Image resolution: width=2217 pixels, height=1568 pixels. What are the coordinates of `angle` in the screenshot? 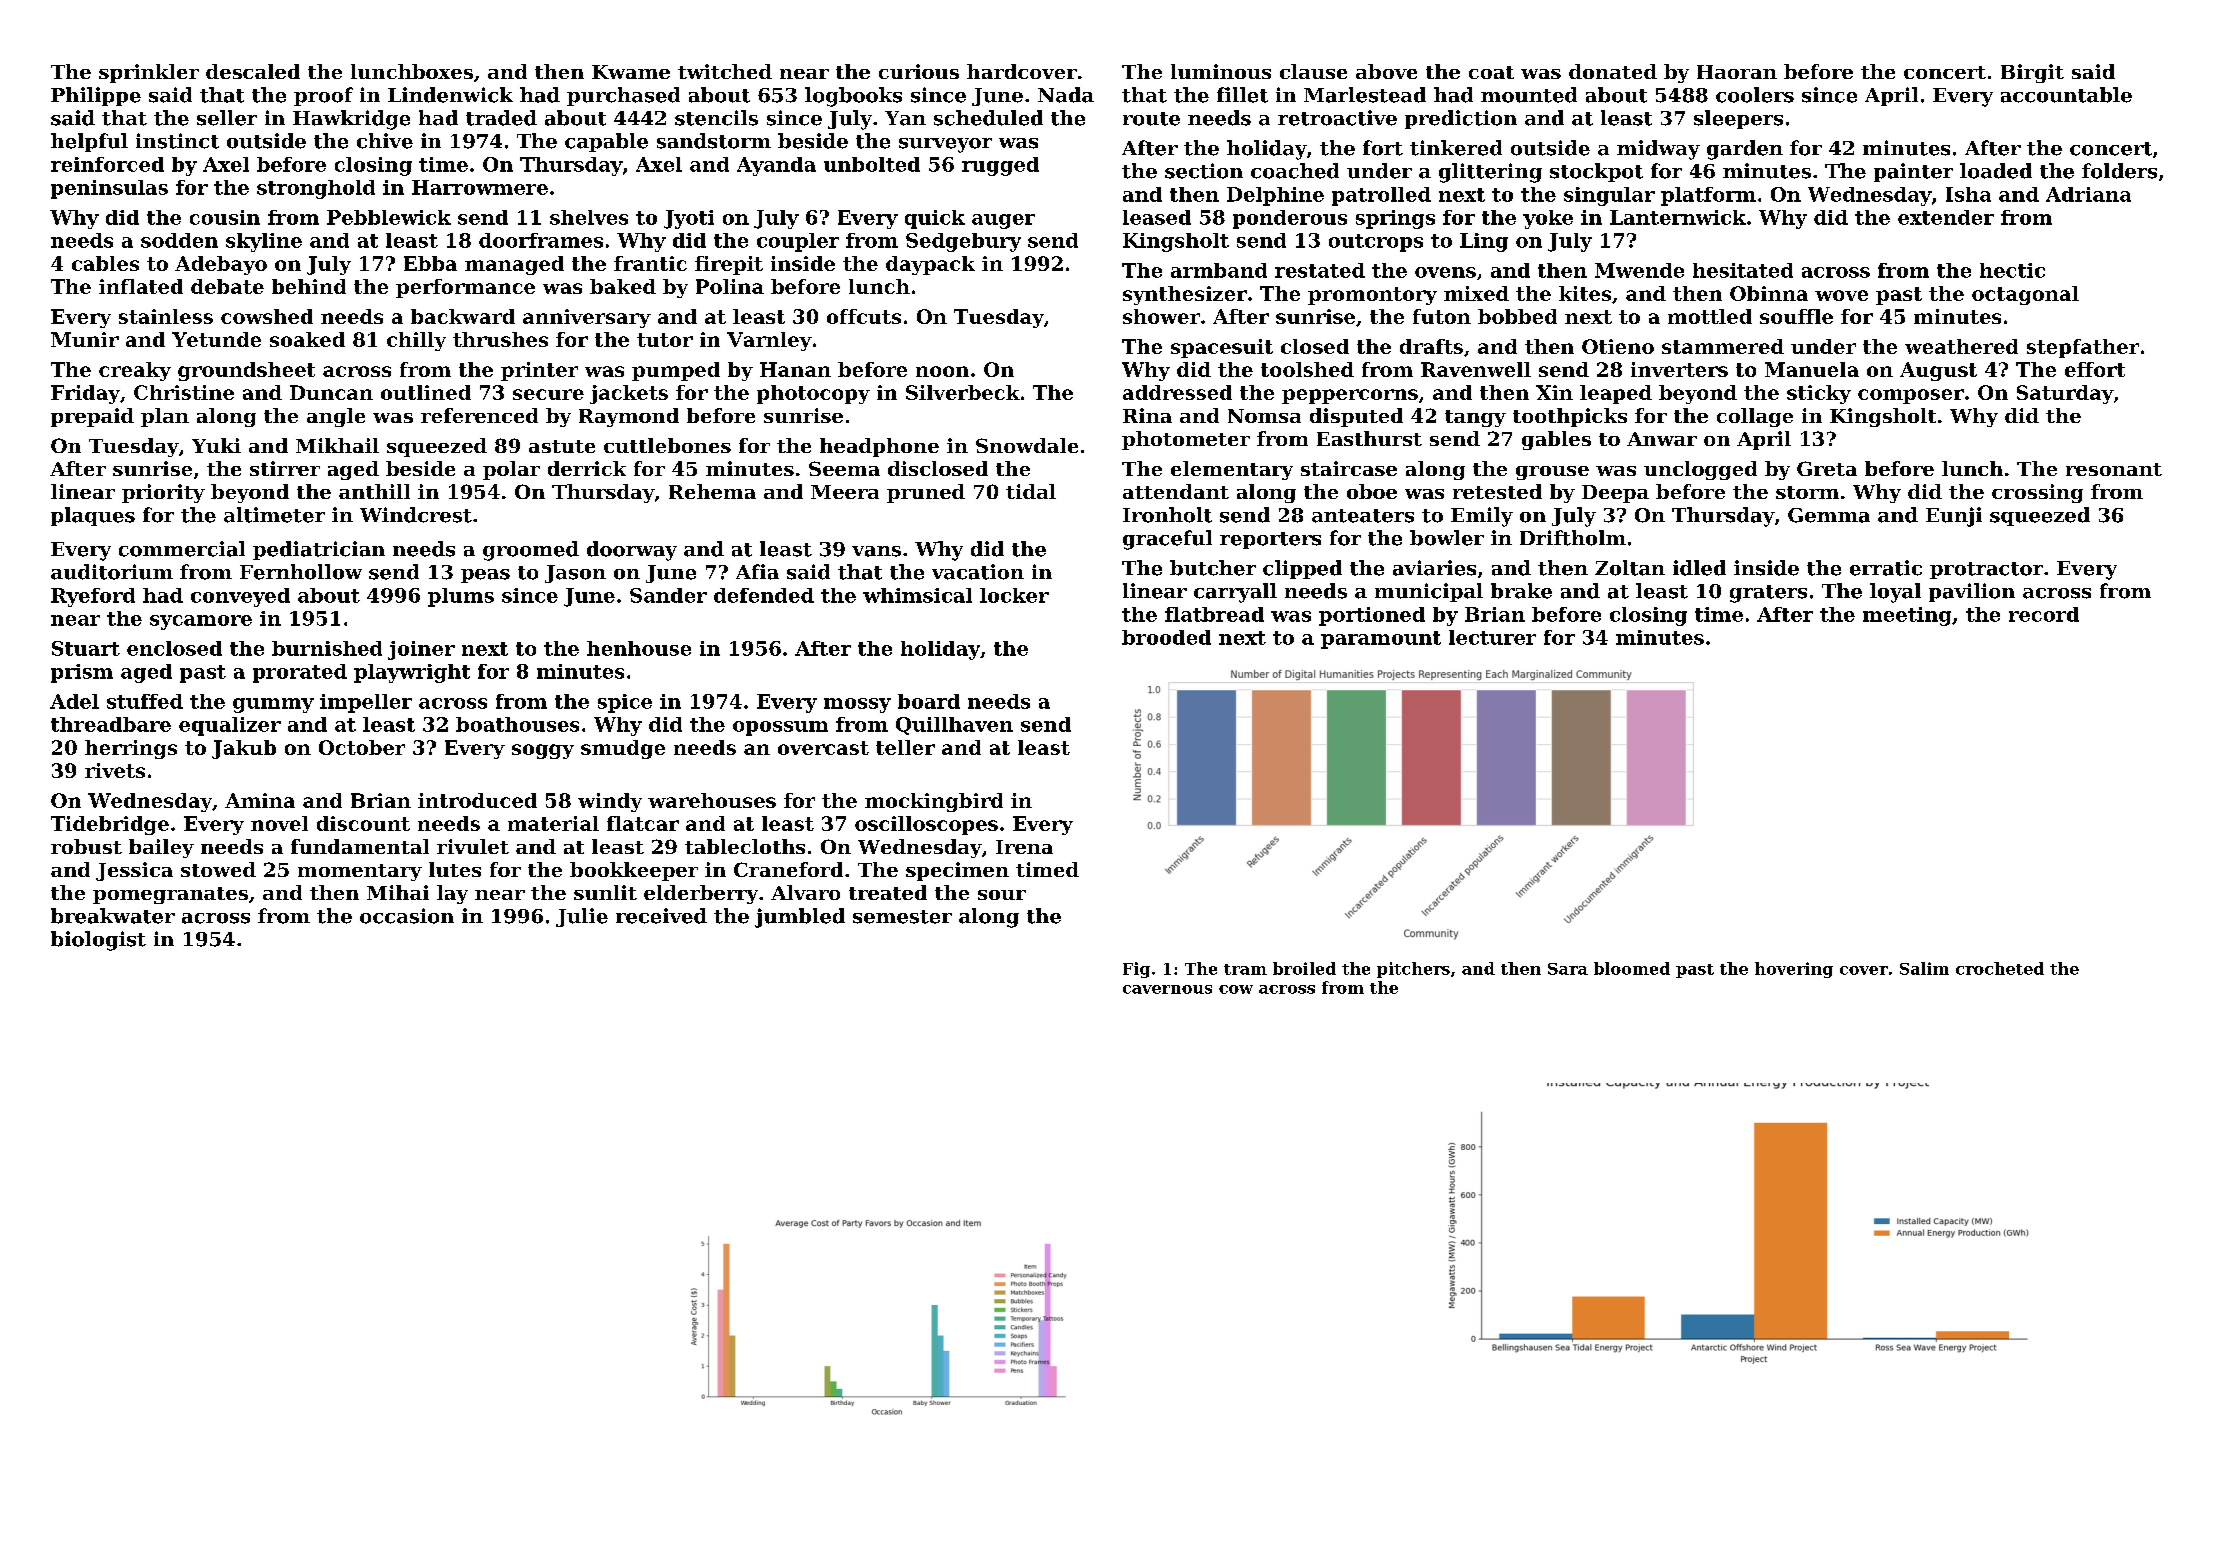 It's located at (336, 417).
